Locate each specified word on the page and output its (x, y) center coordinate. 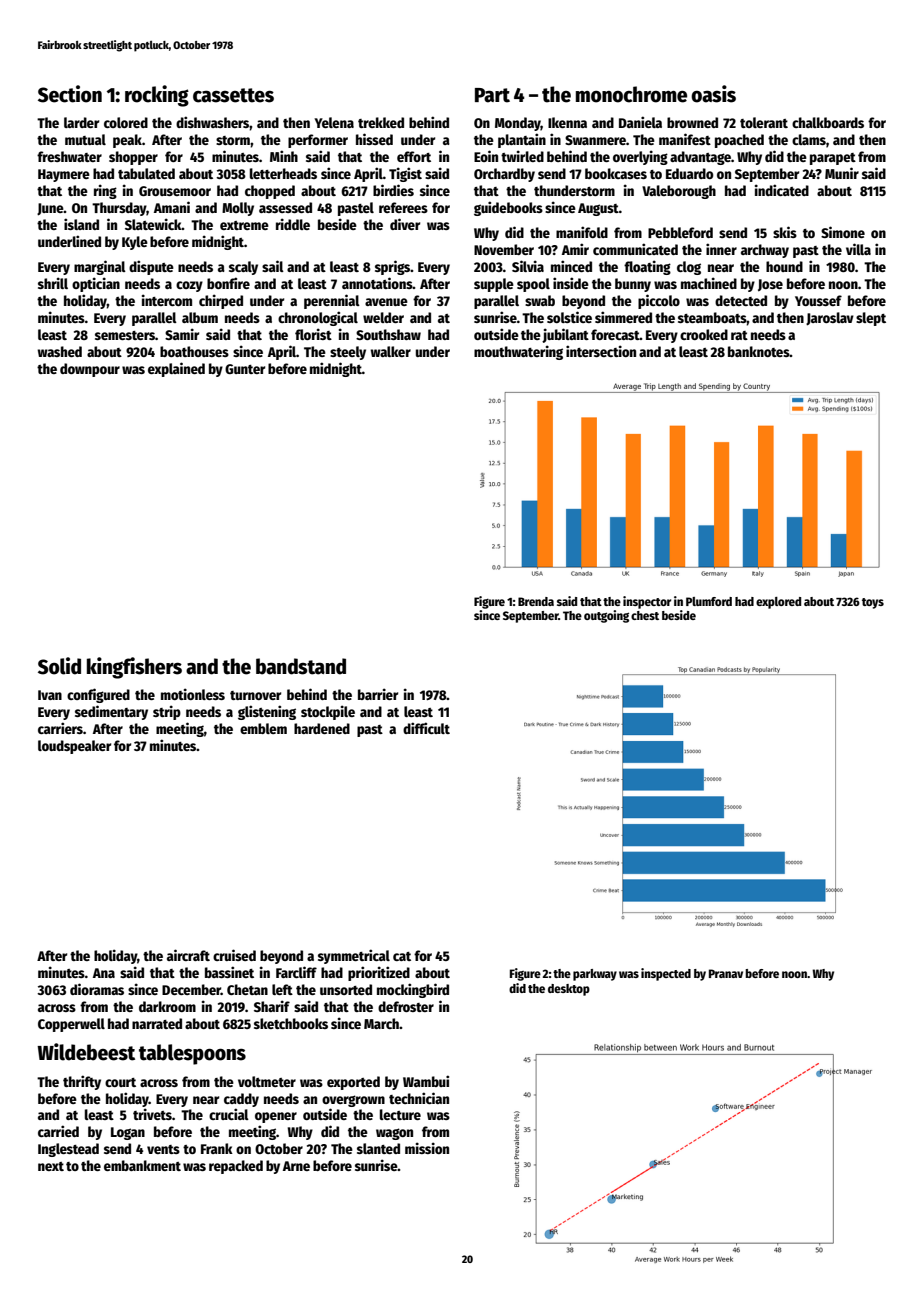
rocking (157, 96)
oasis (713, 94)
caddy (241, 1100)
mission (427, 1148)
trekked (381, 122)
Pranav (726, 973)
